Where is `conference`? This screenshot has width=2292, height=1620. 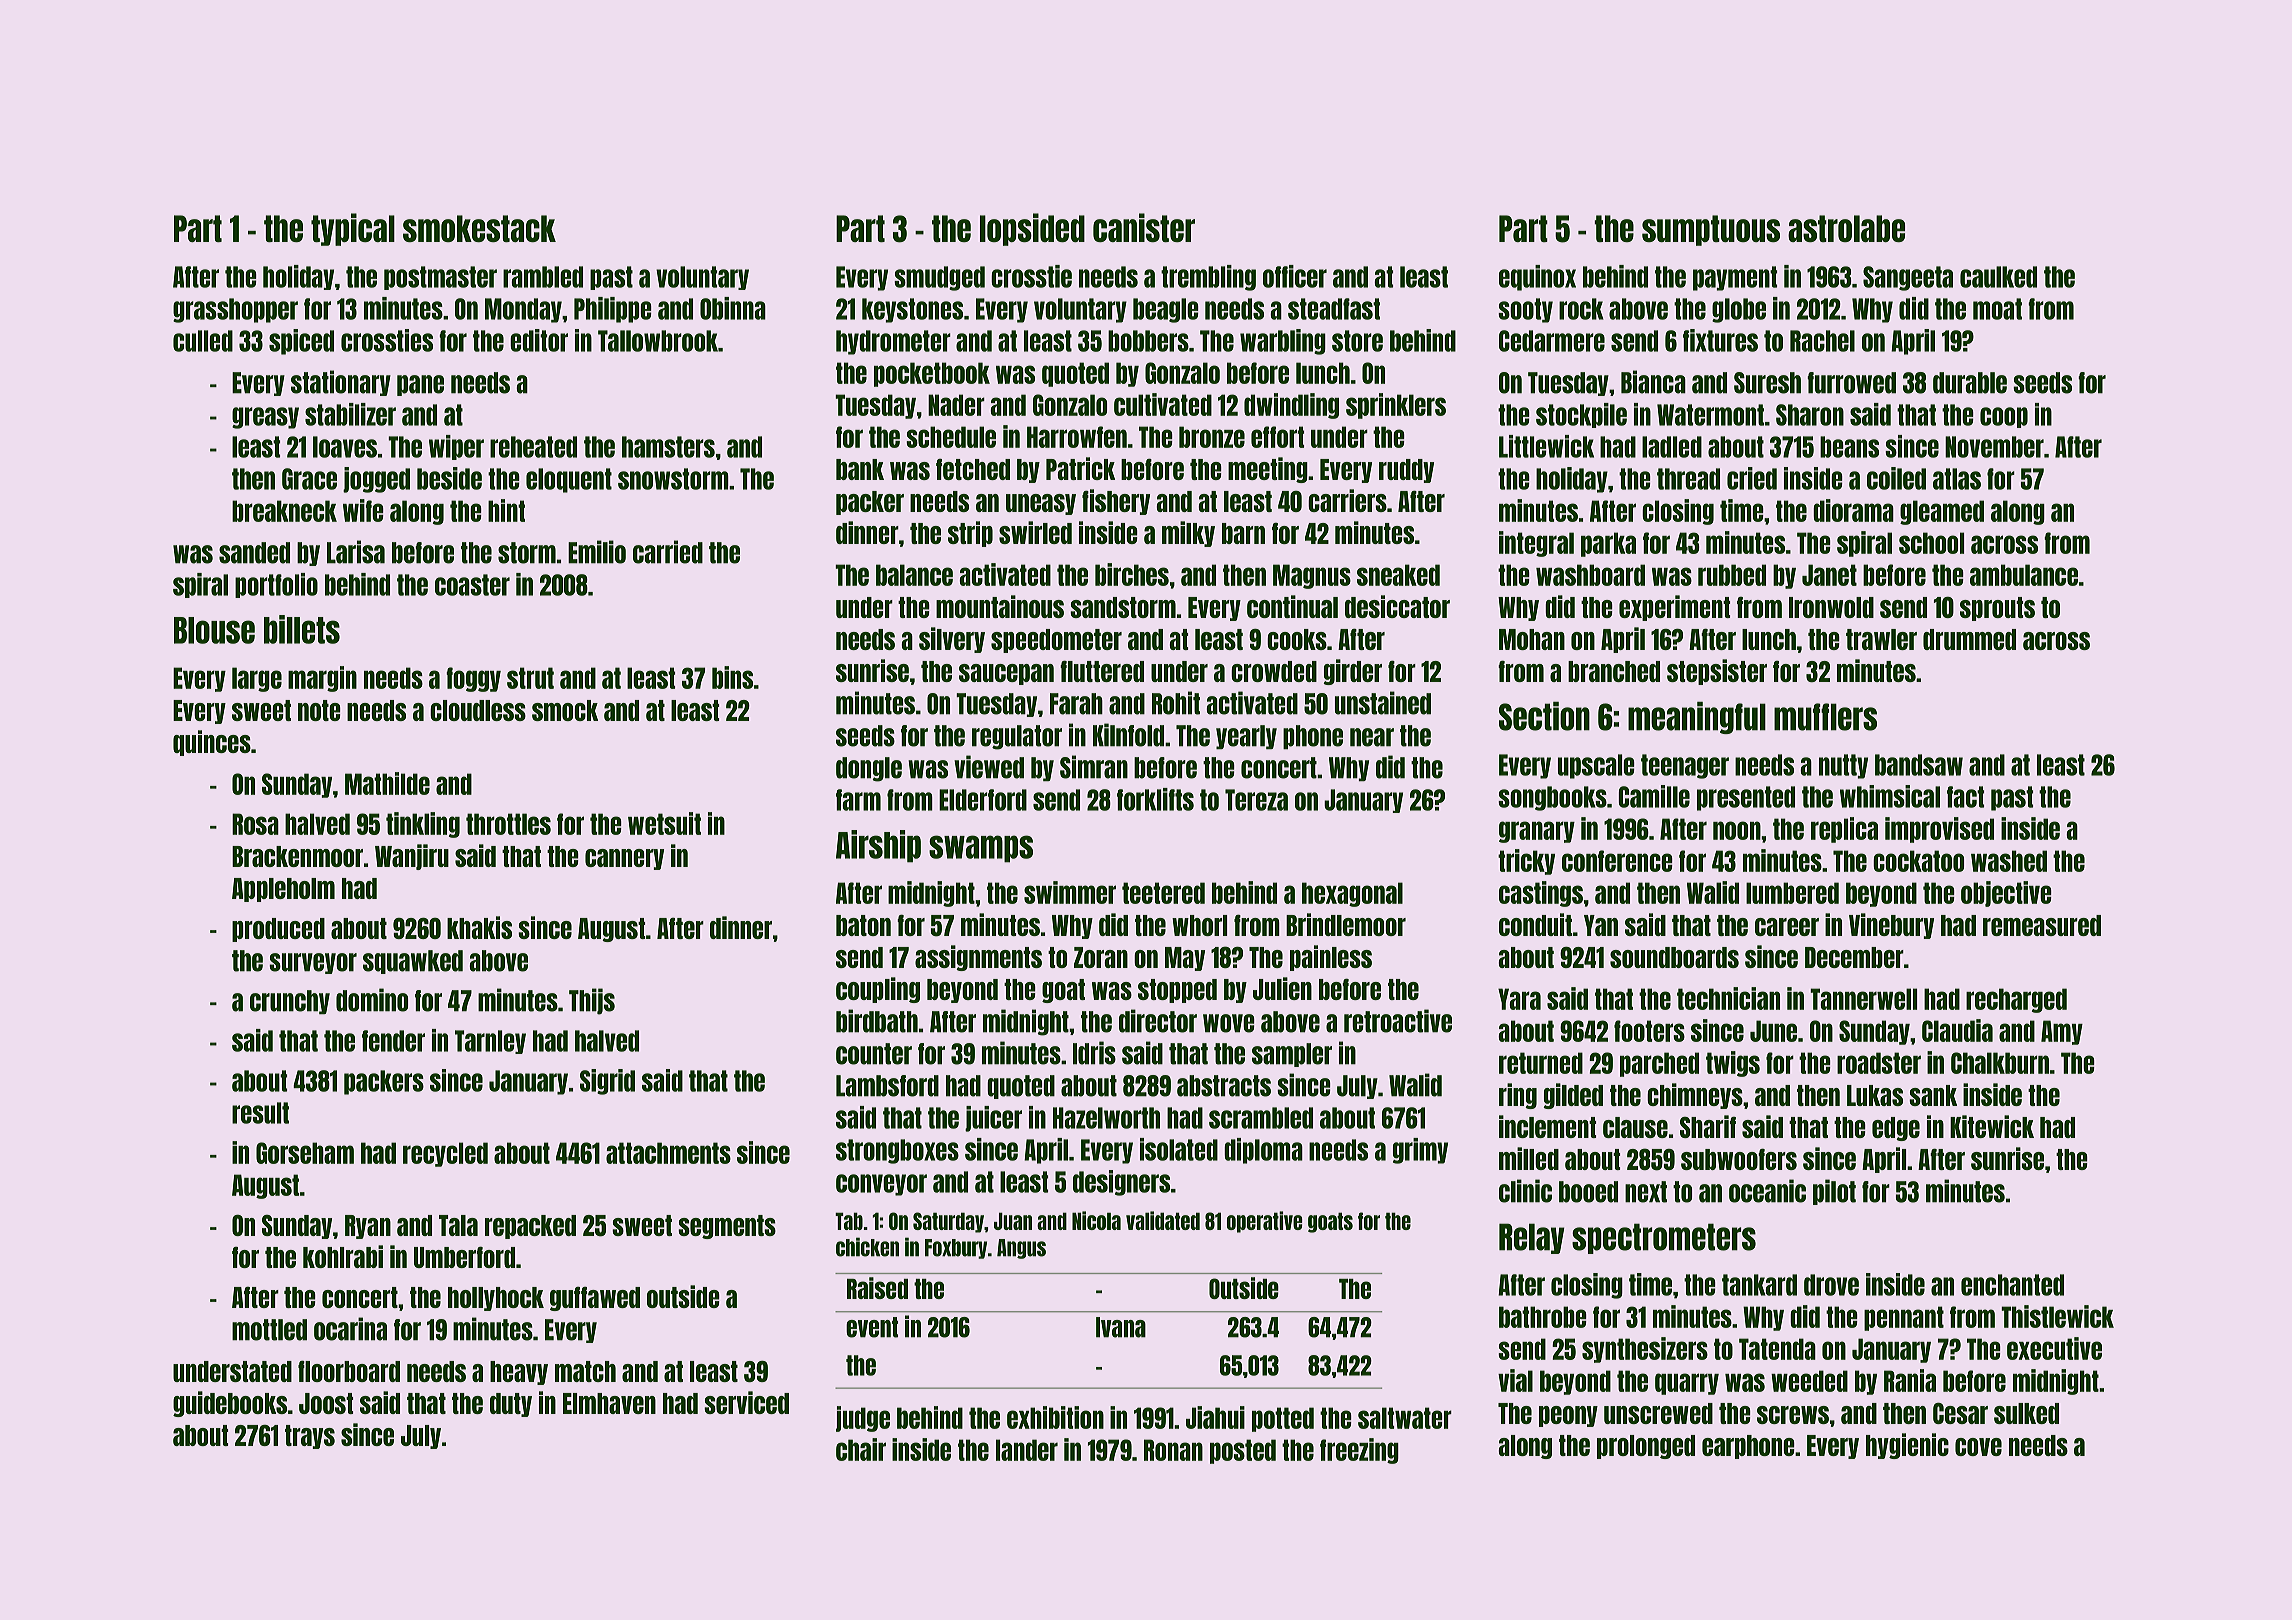 conference is located at coordinates (1617, 861).
